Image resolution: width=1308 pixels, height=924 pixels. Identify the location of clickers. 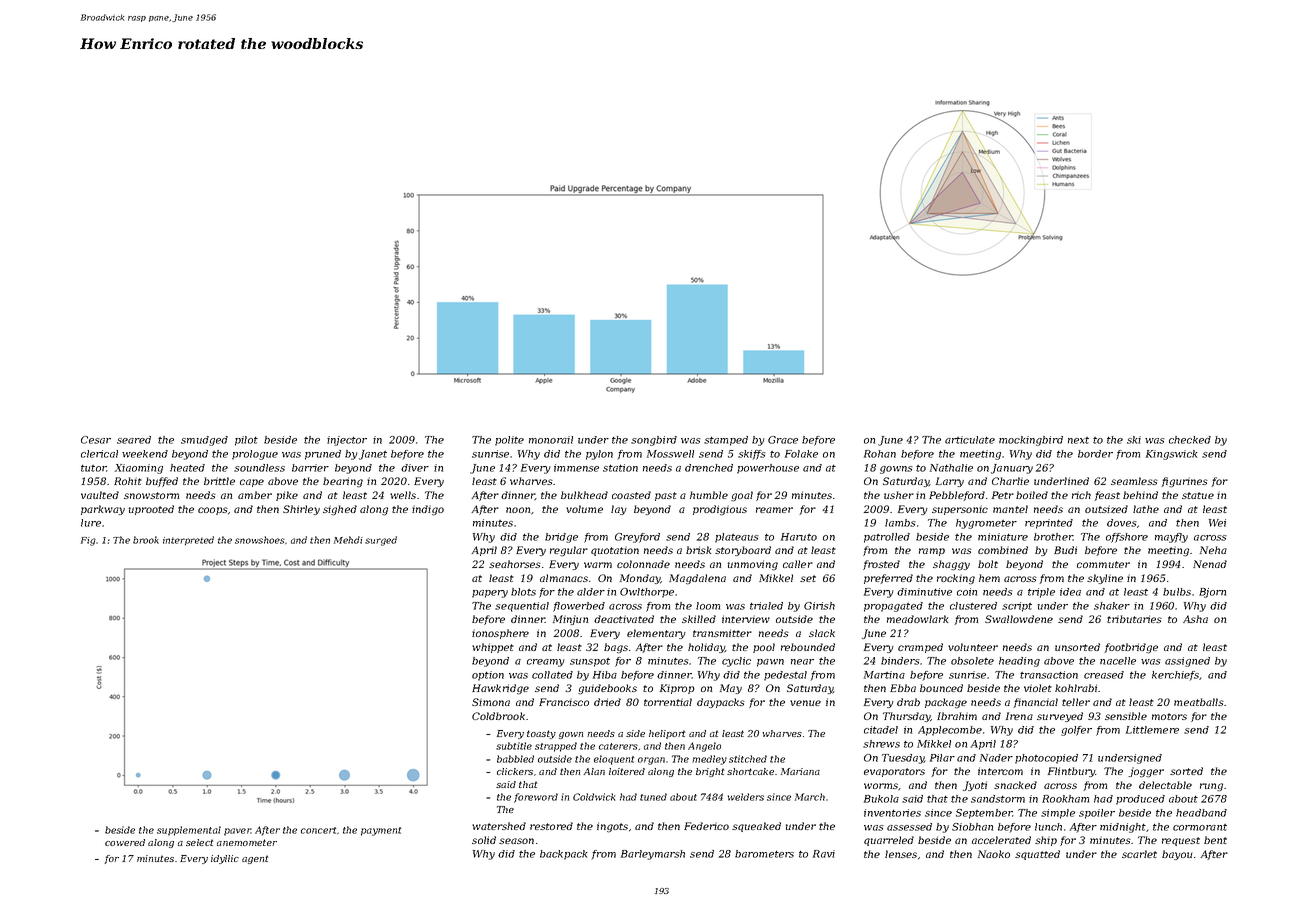
(515, 771).
